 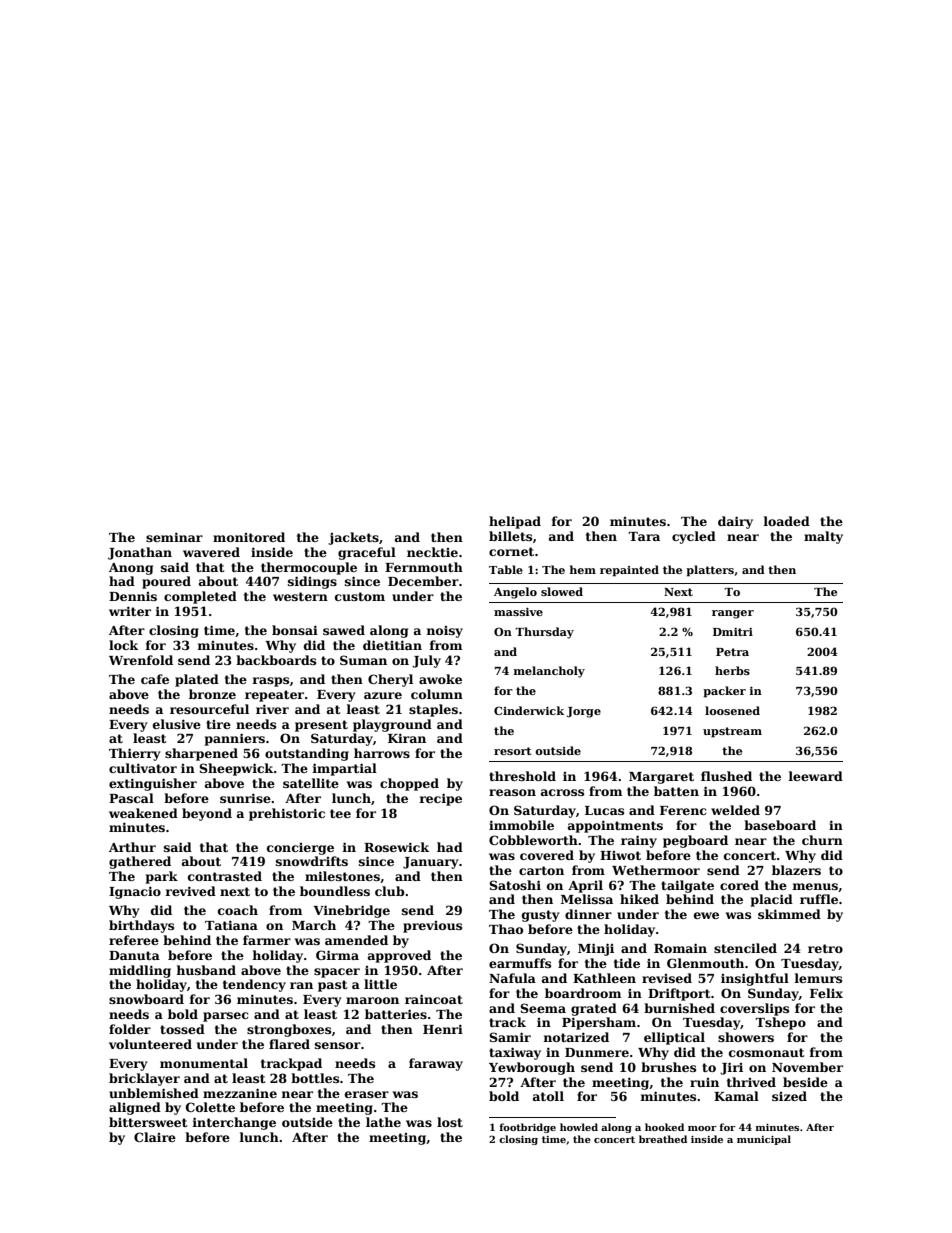 What do you see at coordinates (409, 784) in the page?
I see `chopped` at bounding box center [409, 784].
